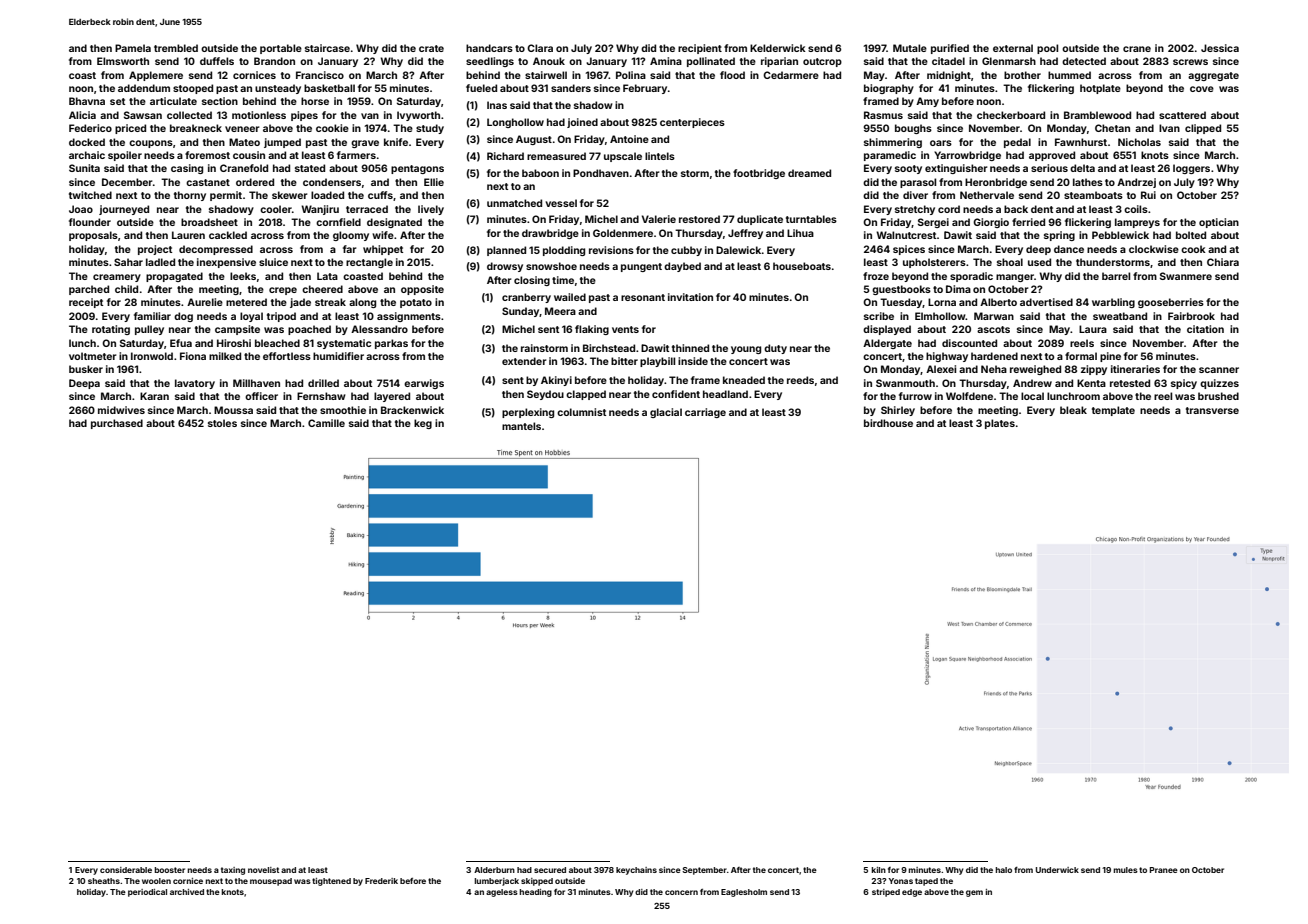  Describe the element at coordinates (89, 290) in the image. I see `parched` at that location.
